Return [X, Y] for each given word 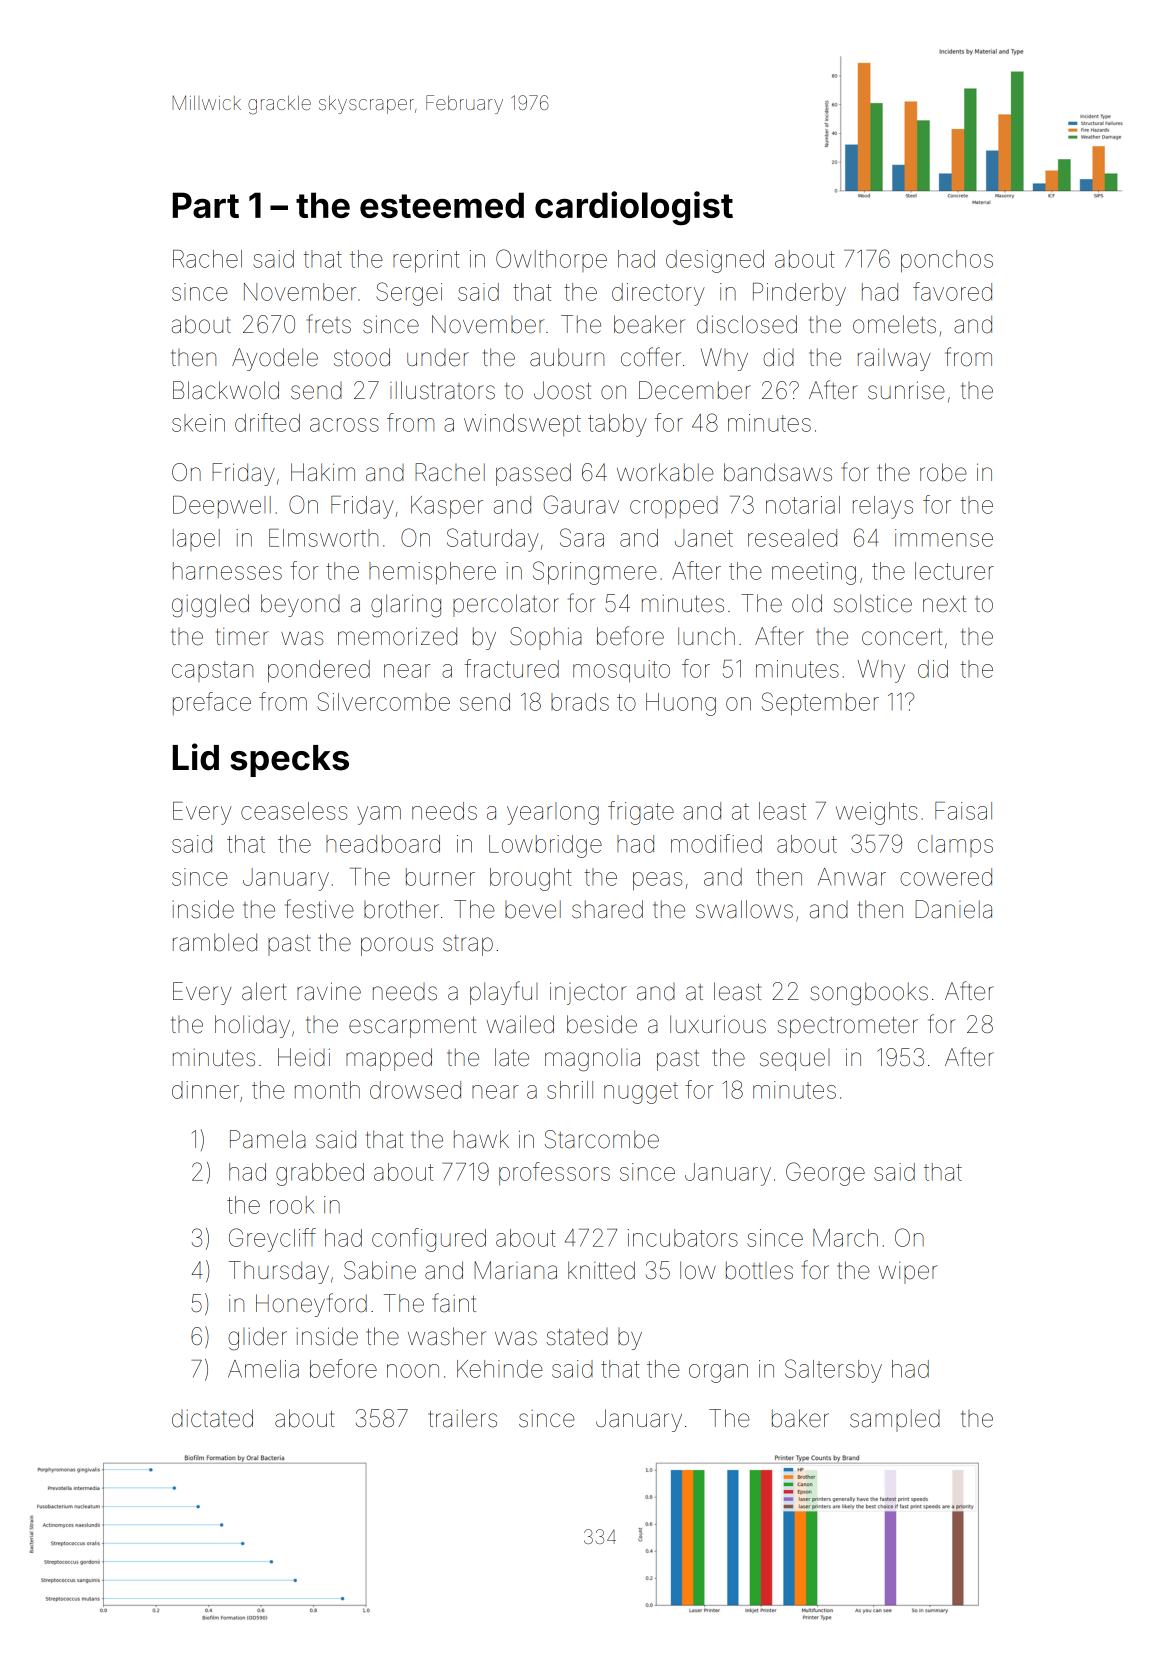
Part [206, 205]
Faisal [963, 811]
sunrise [906, 390]
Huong [681, 704]
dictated [212, 1418]
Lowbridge [545, 846]
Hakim [323, 472]
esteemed [442, 205]
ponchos [947, 261]
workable [665, 472]
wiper [908, 1272]
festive [319, 909]
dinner [205, 1090]
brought [531, 879]
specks [289, 761]
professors [554, 1173]
